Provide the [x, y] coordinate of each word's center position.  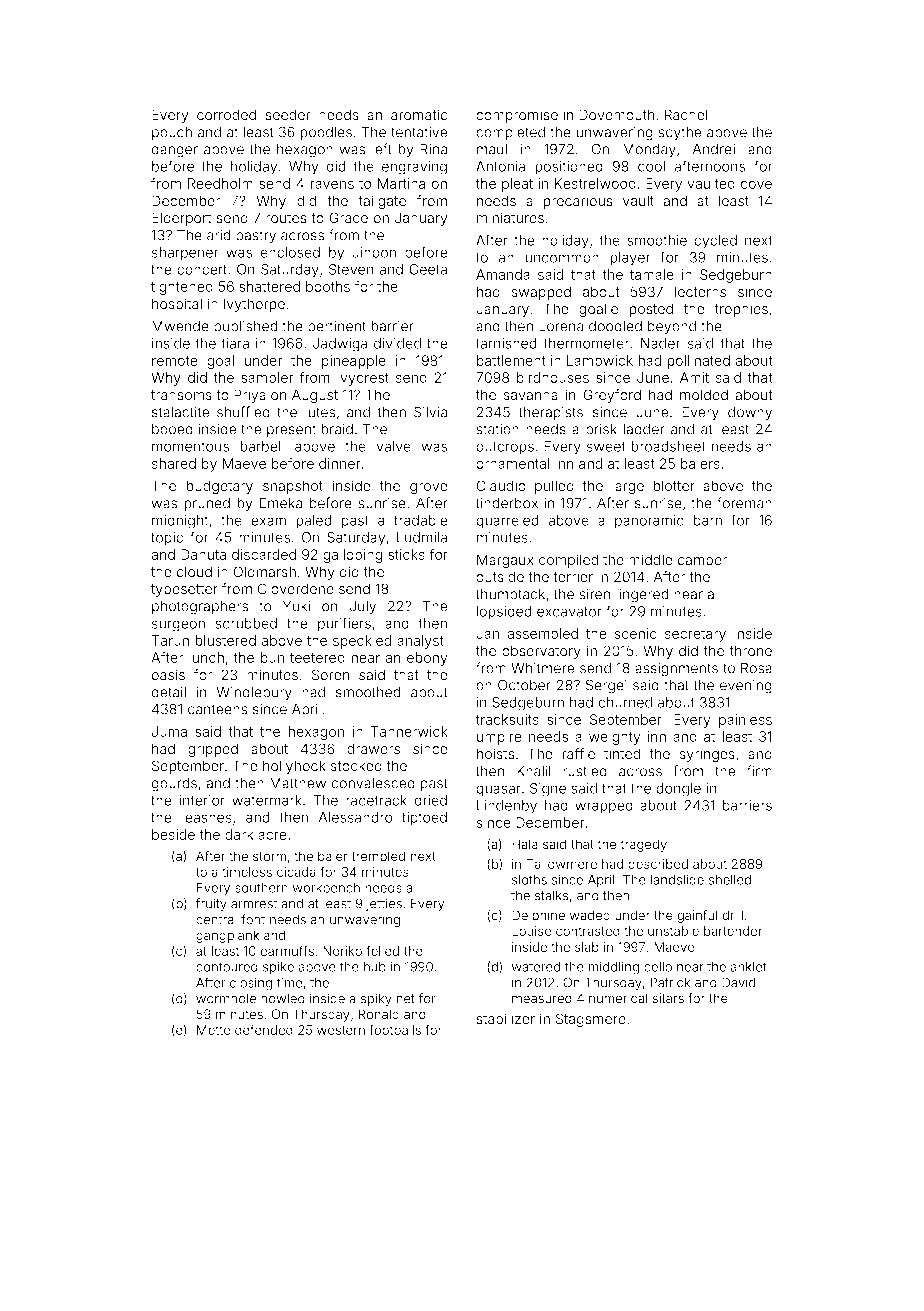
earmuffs [287, 950]
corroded [226, 115]
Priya [250, 396]
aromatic [419, 114]
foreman [744, 503]
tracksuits [507, 719]
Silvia [430, 412]
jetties [384, 904]
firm [759, 771]
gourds [174, 785]
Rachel [686, 114]
